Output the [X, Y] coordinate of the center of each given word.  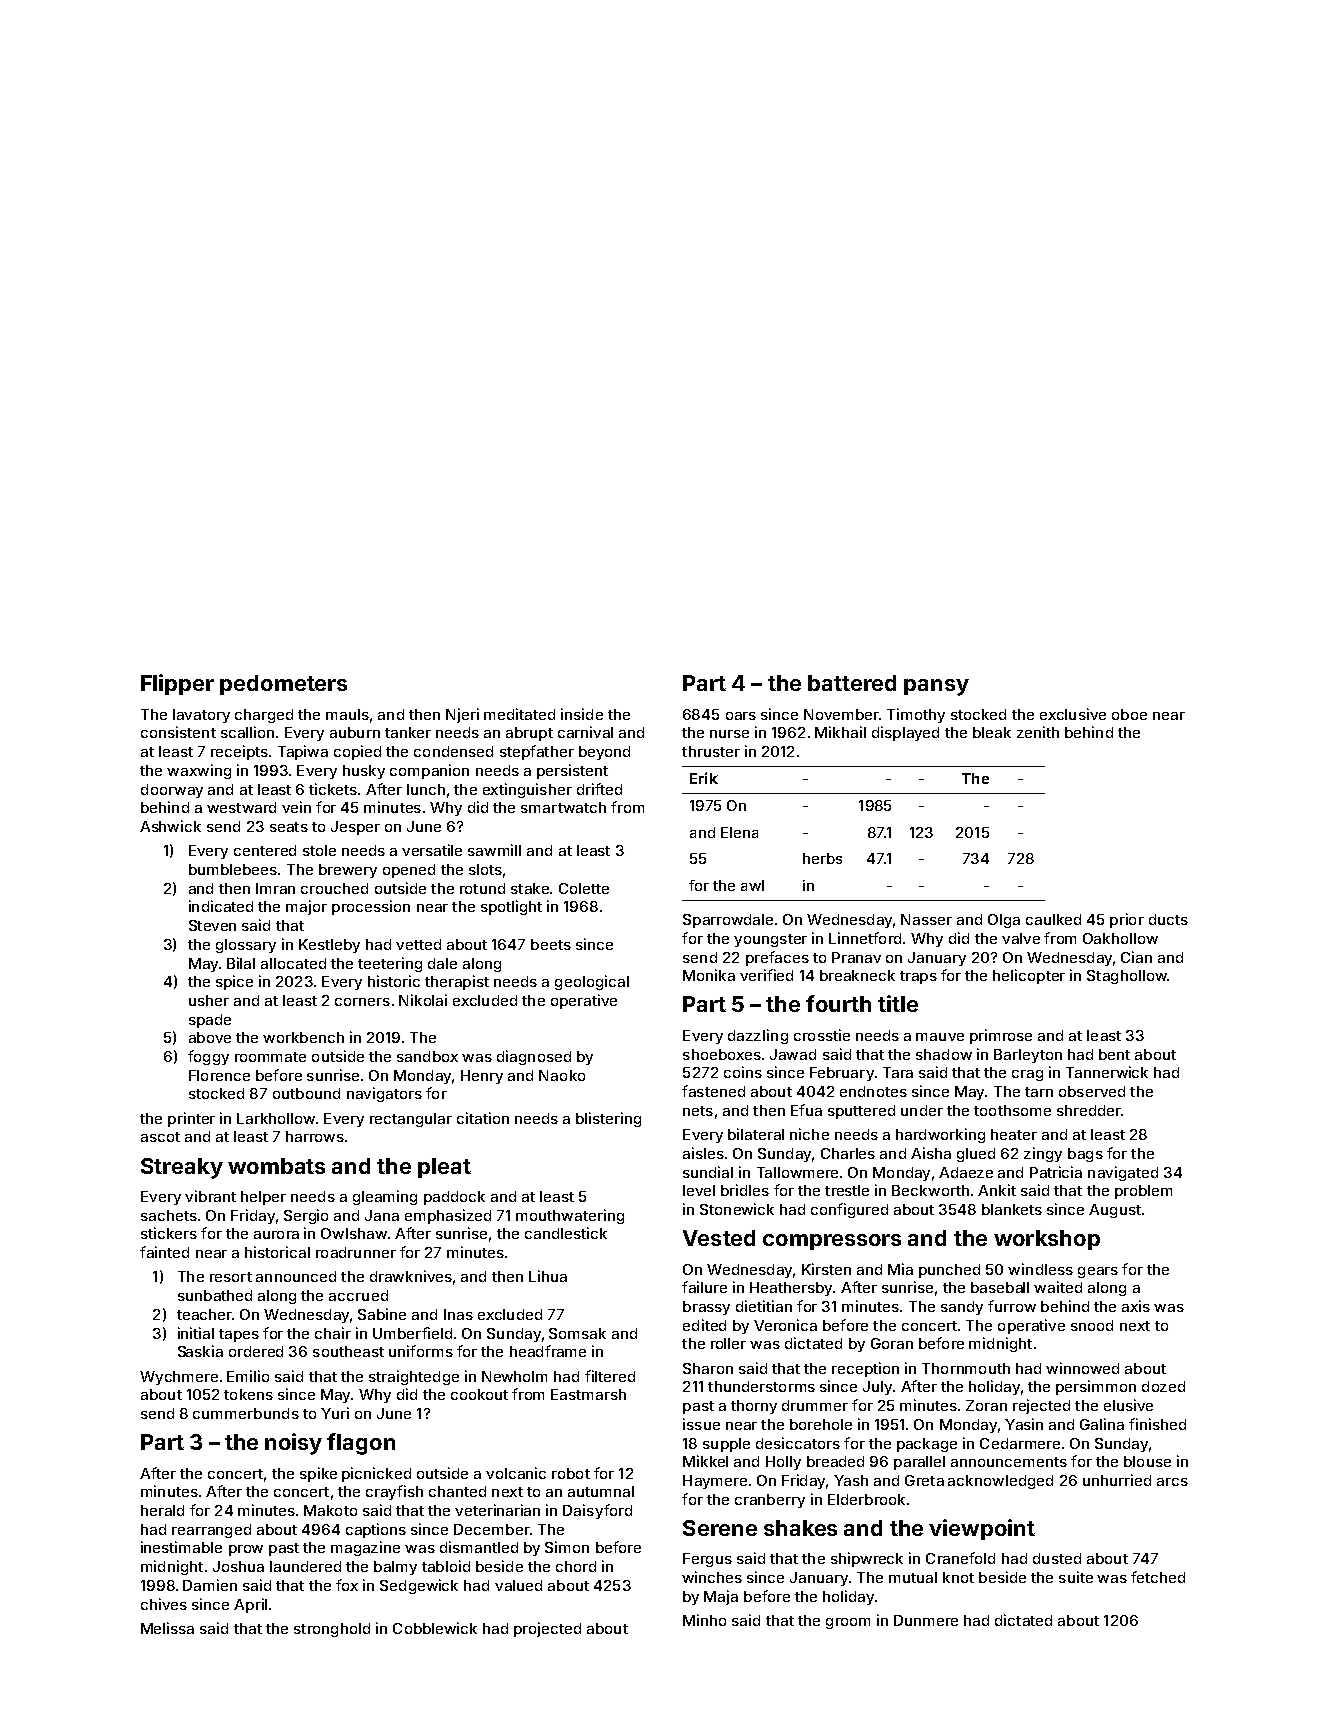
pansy [936, 687]
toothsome [1012, 1110]
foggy [208, 1057]
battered [852, 683]
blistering [608, 1119]
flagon [361, 1444]
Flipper [177, 684]
